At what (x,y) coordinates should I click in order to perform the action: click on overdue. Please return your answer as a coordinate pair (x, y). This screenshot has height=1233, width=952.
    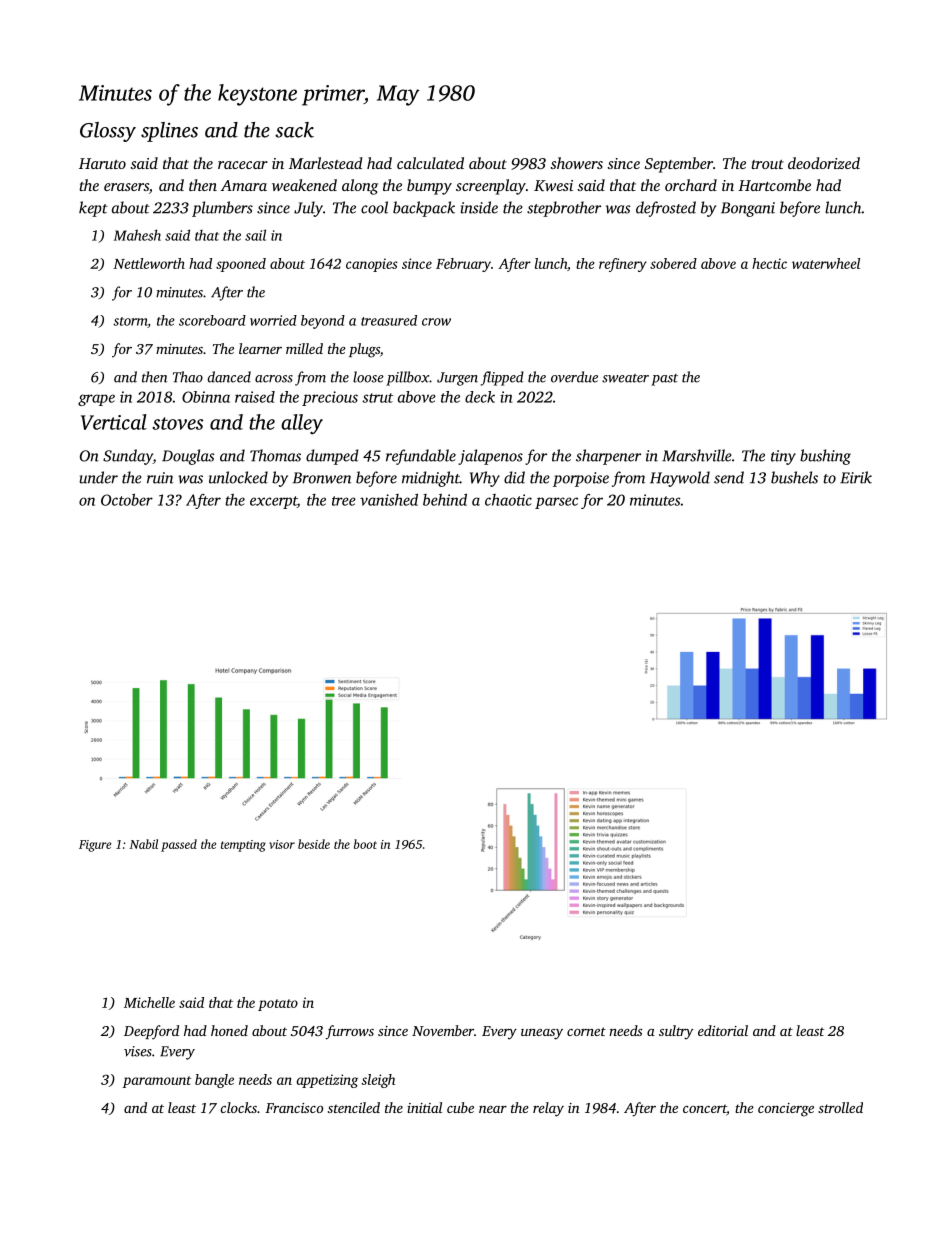
    Looking at the image, I should click on (574, 377).
